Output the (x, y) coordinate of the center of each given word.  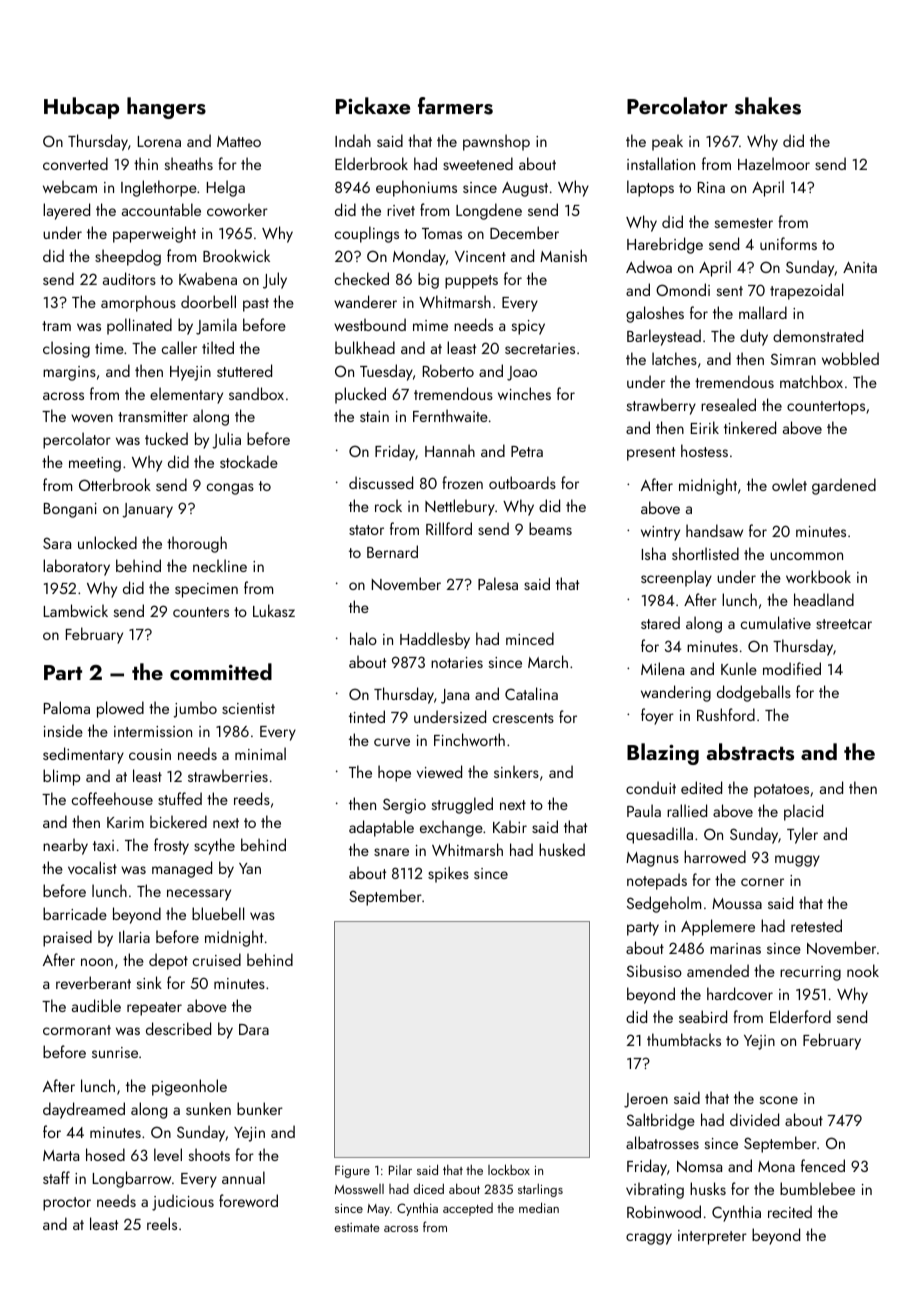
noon (97, 962)
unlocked (107, 542)
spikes (448, 874)
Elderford (800, 1016)
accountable (161, 209)
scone (778, 1100)
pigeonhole (189, 1087)
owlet (789, 484)
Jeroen (646, 1100)
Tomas (442, 233)
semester (743, 223)
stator (366, 530)
